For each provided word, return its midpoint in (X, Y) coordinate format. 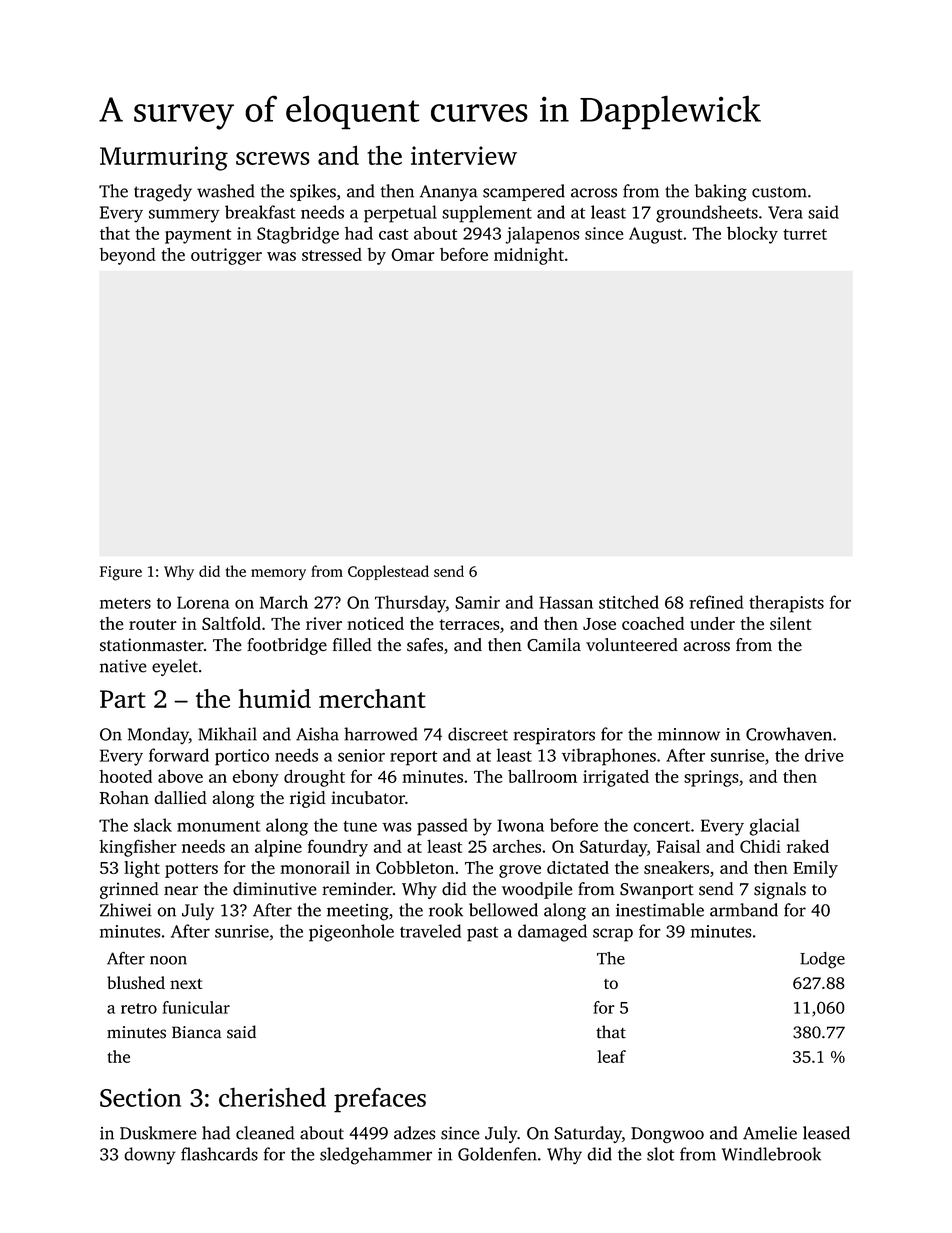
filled (352, 644)
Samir (477, 602)
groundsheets (707, 214)
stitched (629, 602)
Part (123, 699)
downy (150, 1156)
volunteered (632, 645)
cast (393, 234)
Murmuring (164, 158)
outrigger (226, 256)
